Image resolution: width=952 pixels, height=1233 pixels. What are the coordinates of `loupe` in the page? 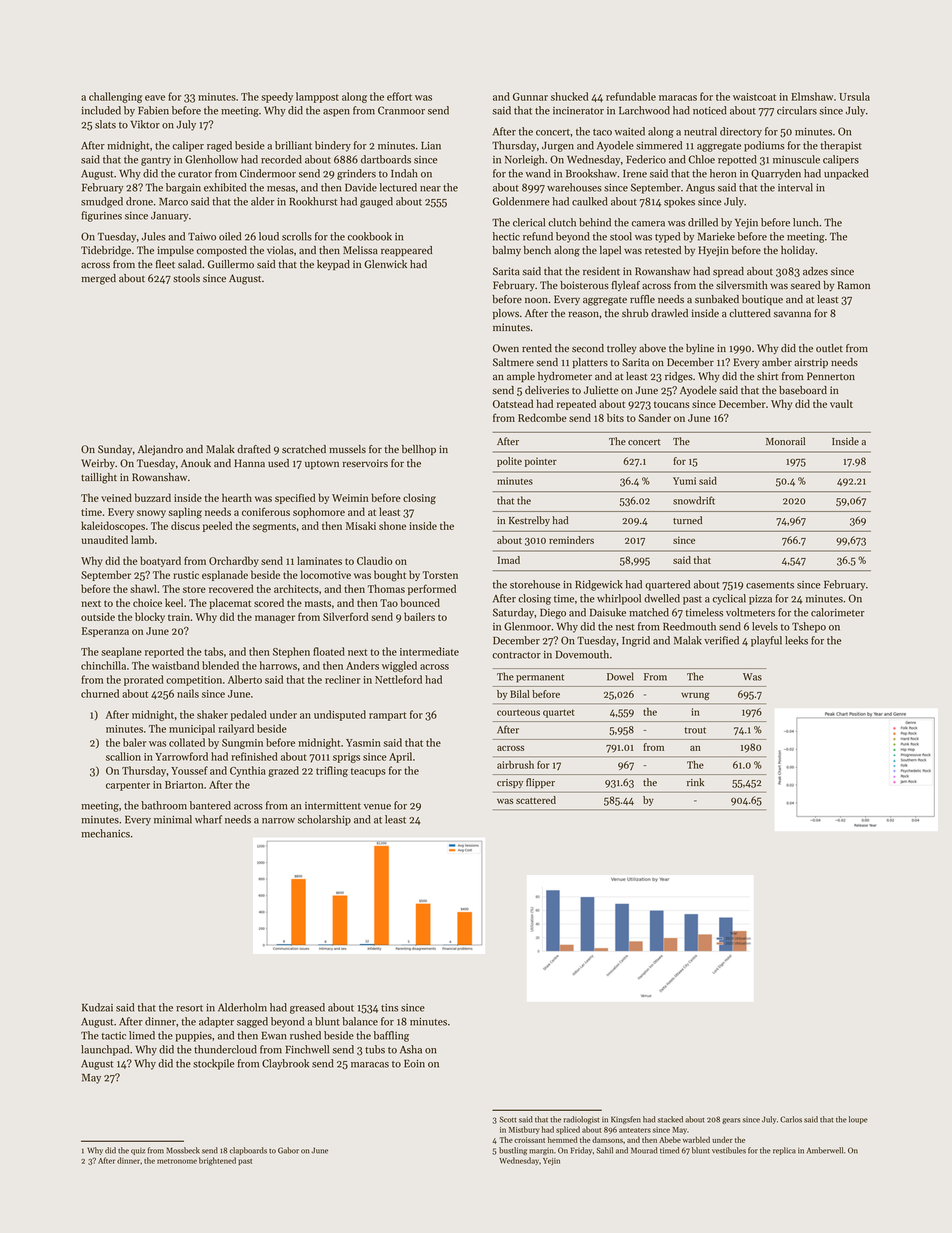 It's located at (858, 1120).
